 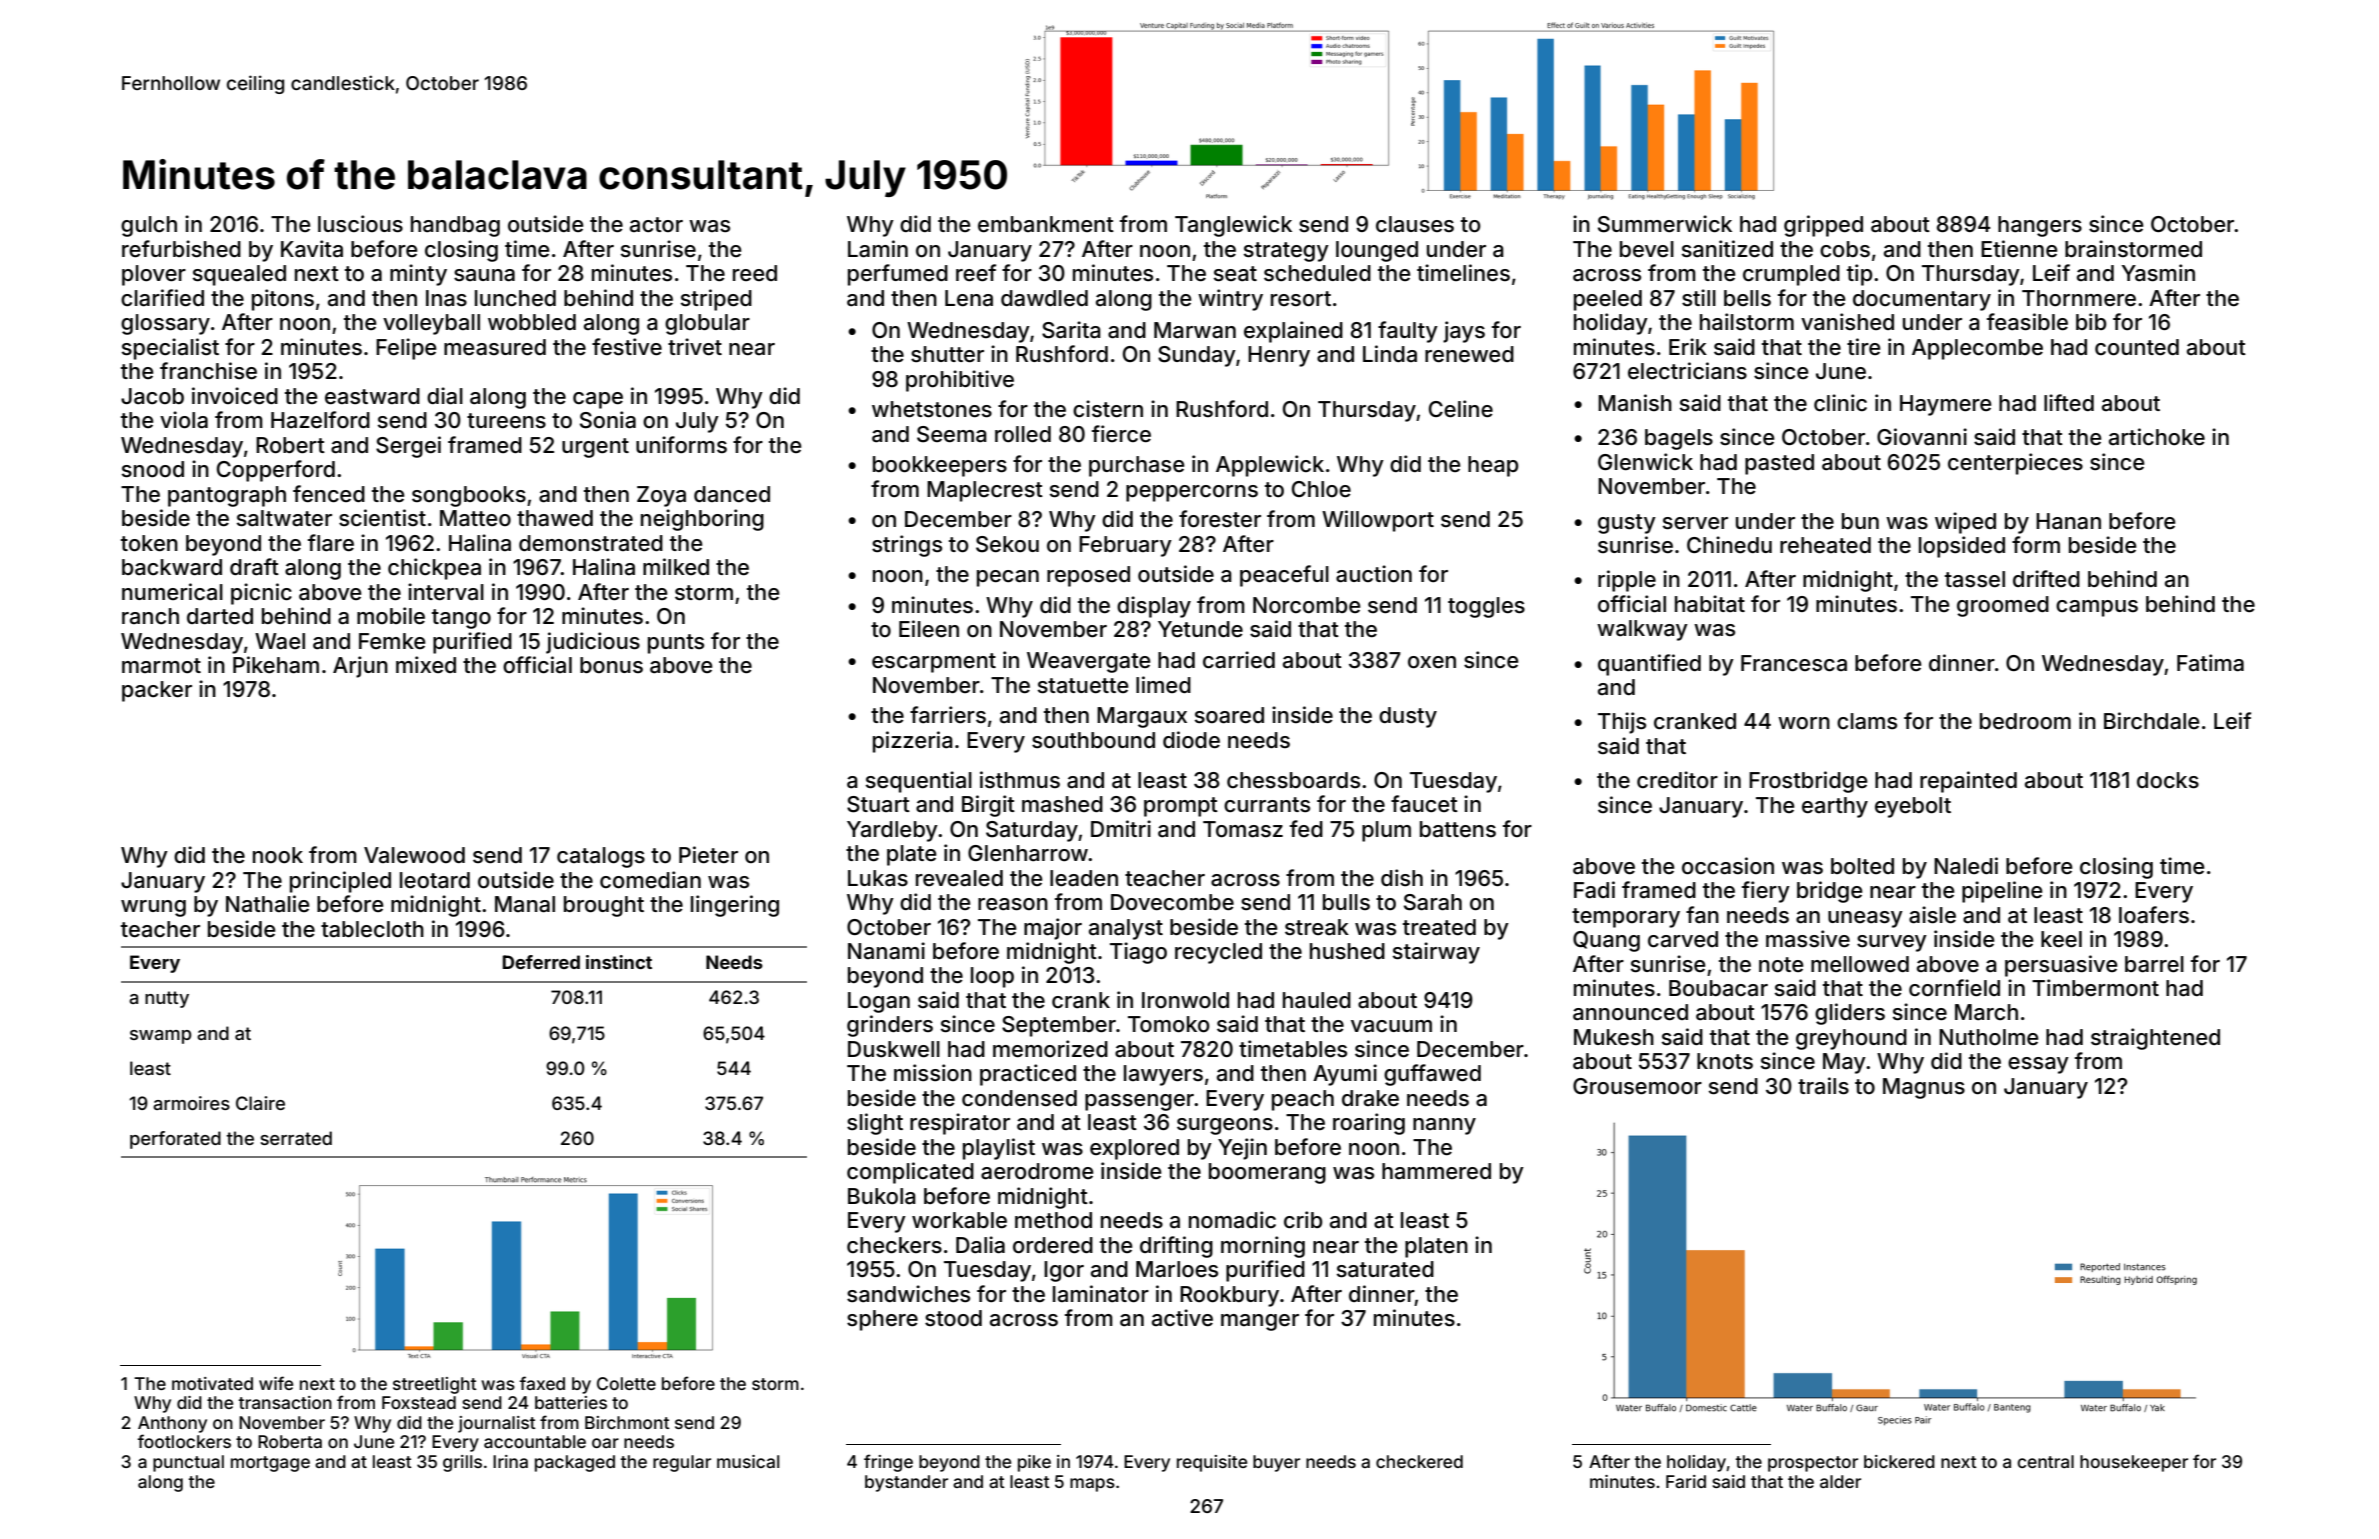 I want to click on Claire, so click(x=260, y=1103).
